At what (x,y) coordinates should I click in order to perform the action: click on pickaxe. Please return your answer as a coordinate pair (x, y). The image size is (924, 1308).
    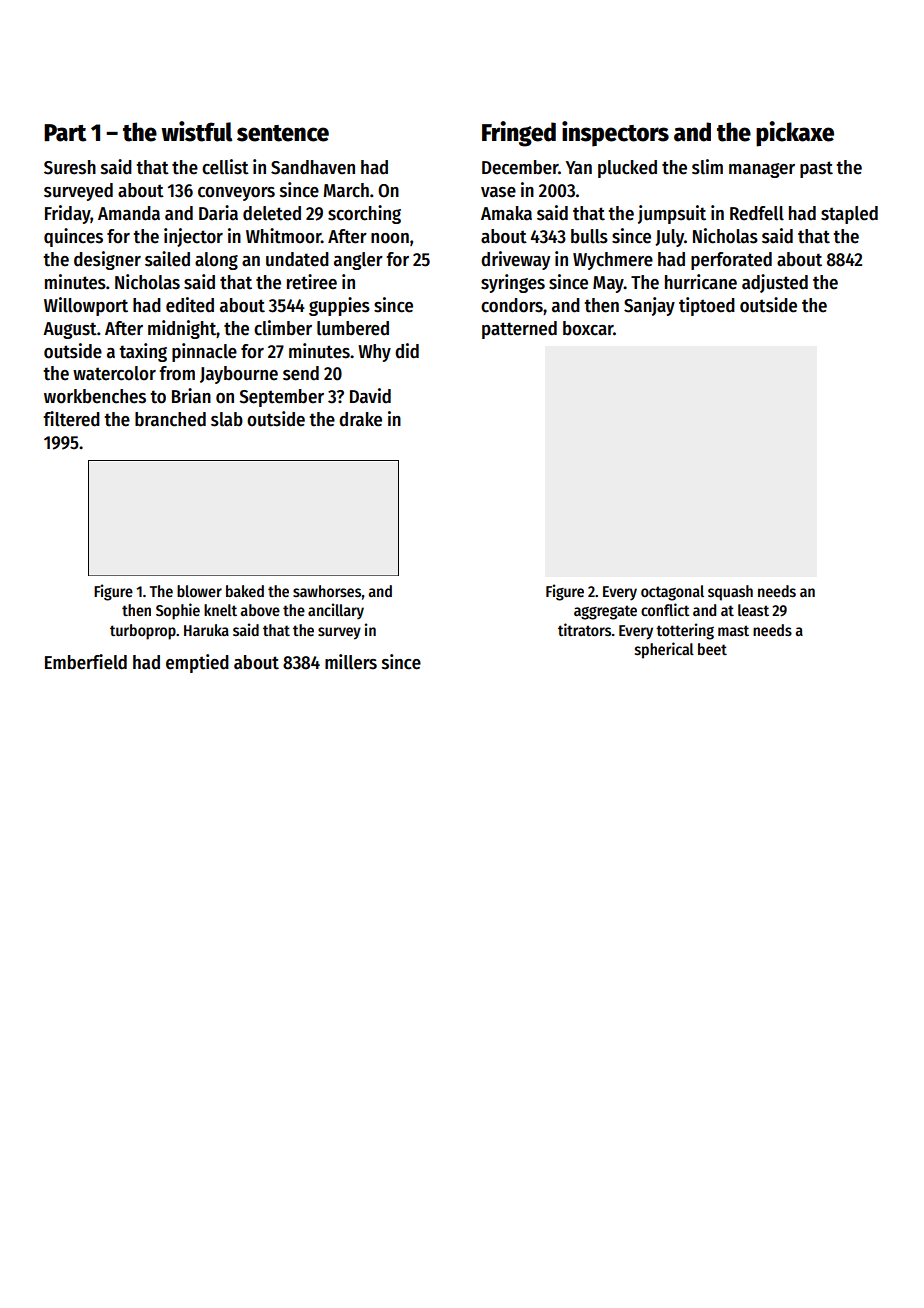
    Looking at the image, I should click on (795, 134).
